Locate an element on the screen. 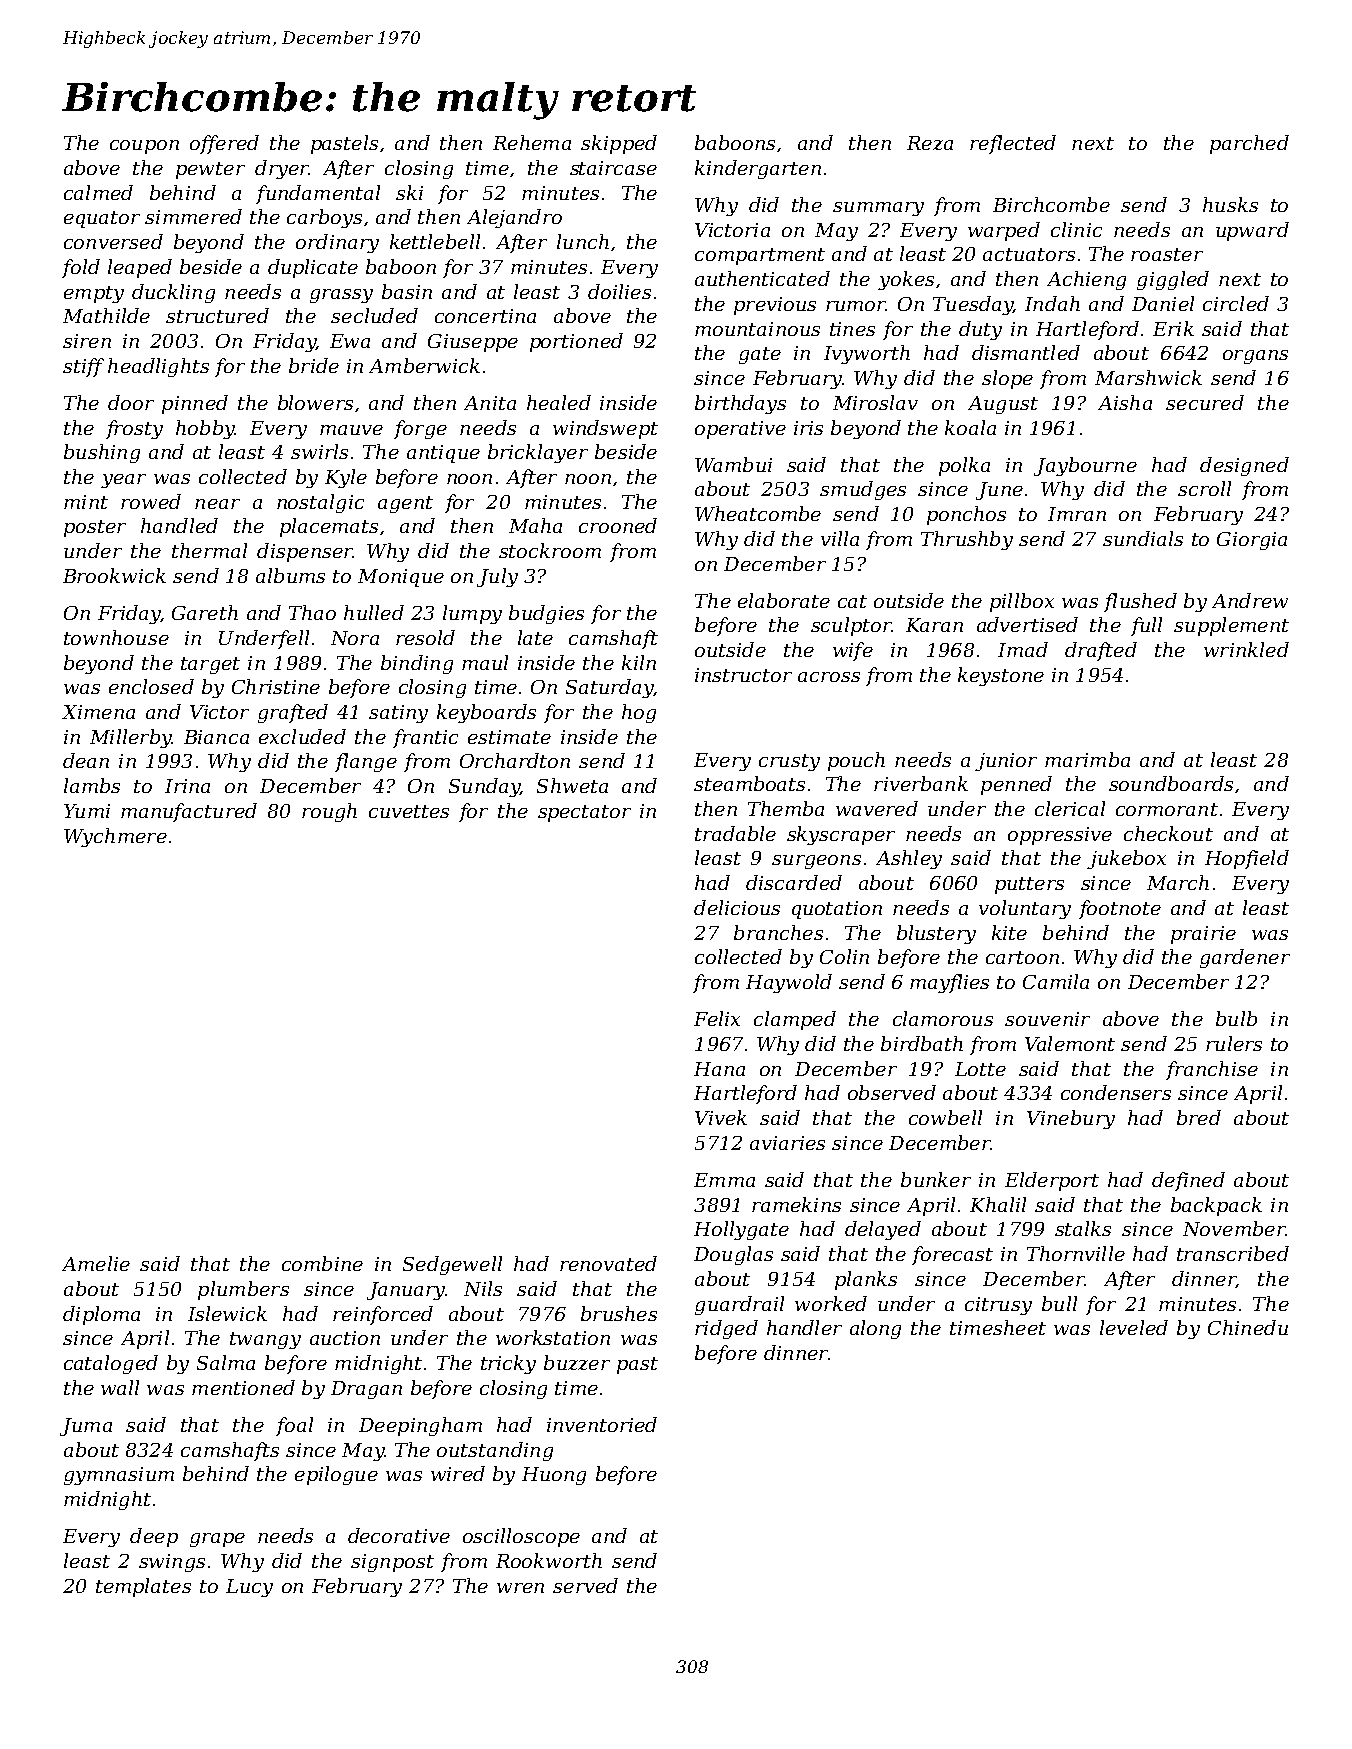 The image size is (1352, 1749). skipped is located at coordinates (619, 144).
